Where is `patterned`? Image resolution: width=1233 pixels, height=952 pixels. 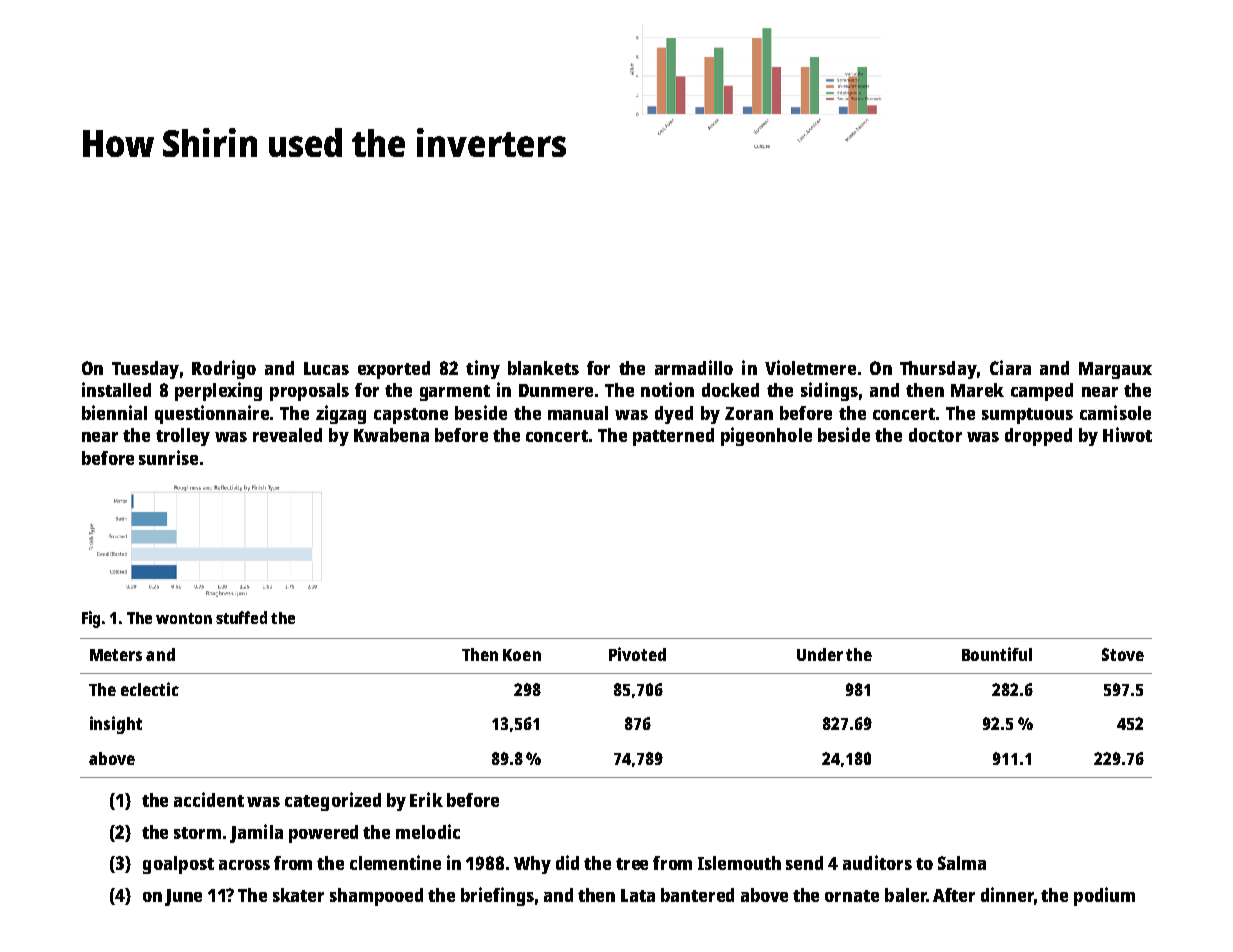 patterned is located at coordinates (673, 437).
